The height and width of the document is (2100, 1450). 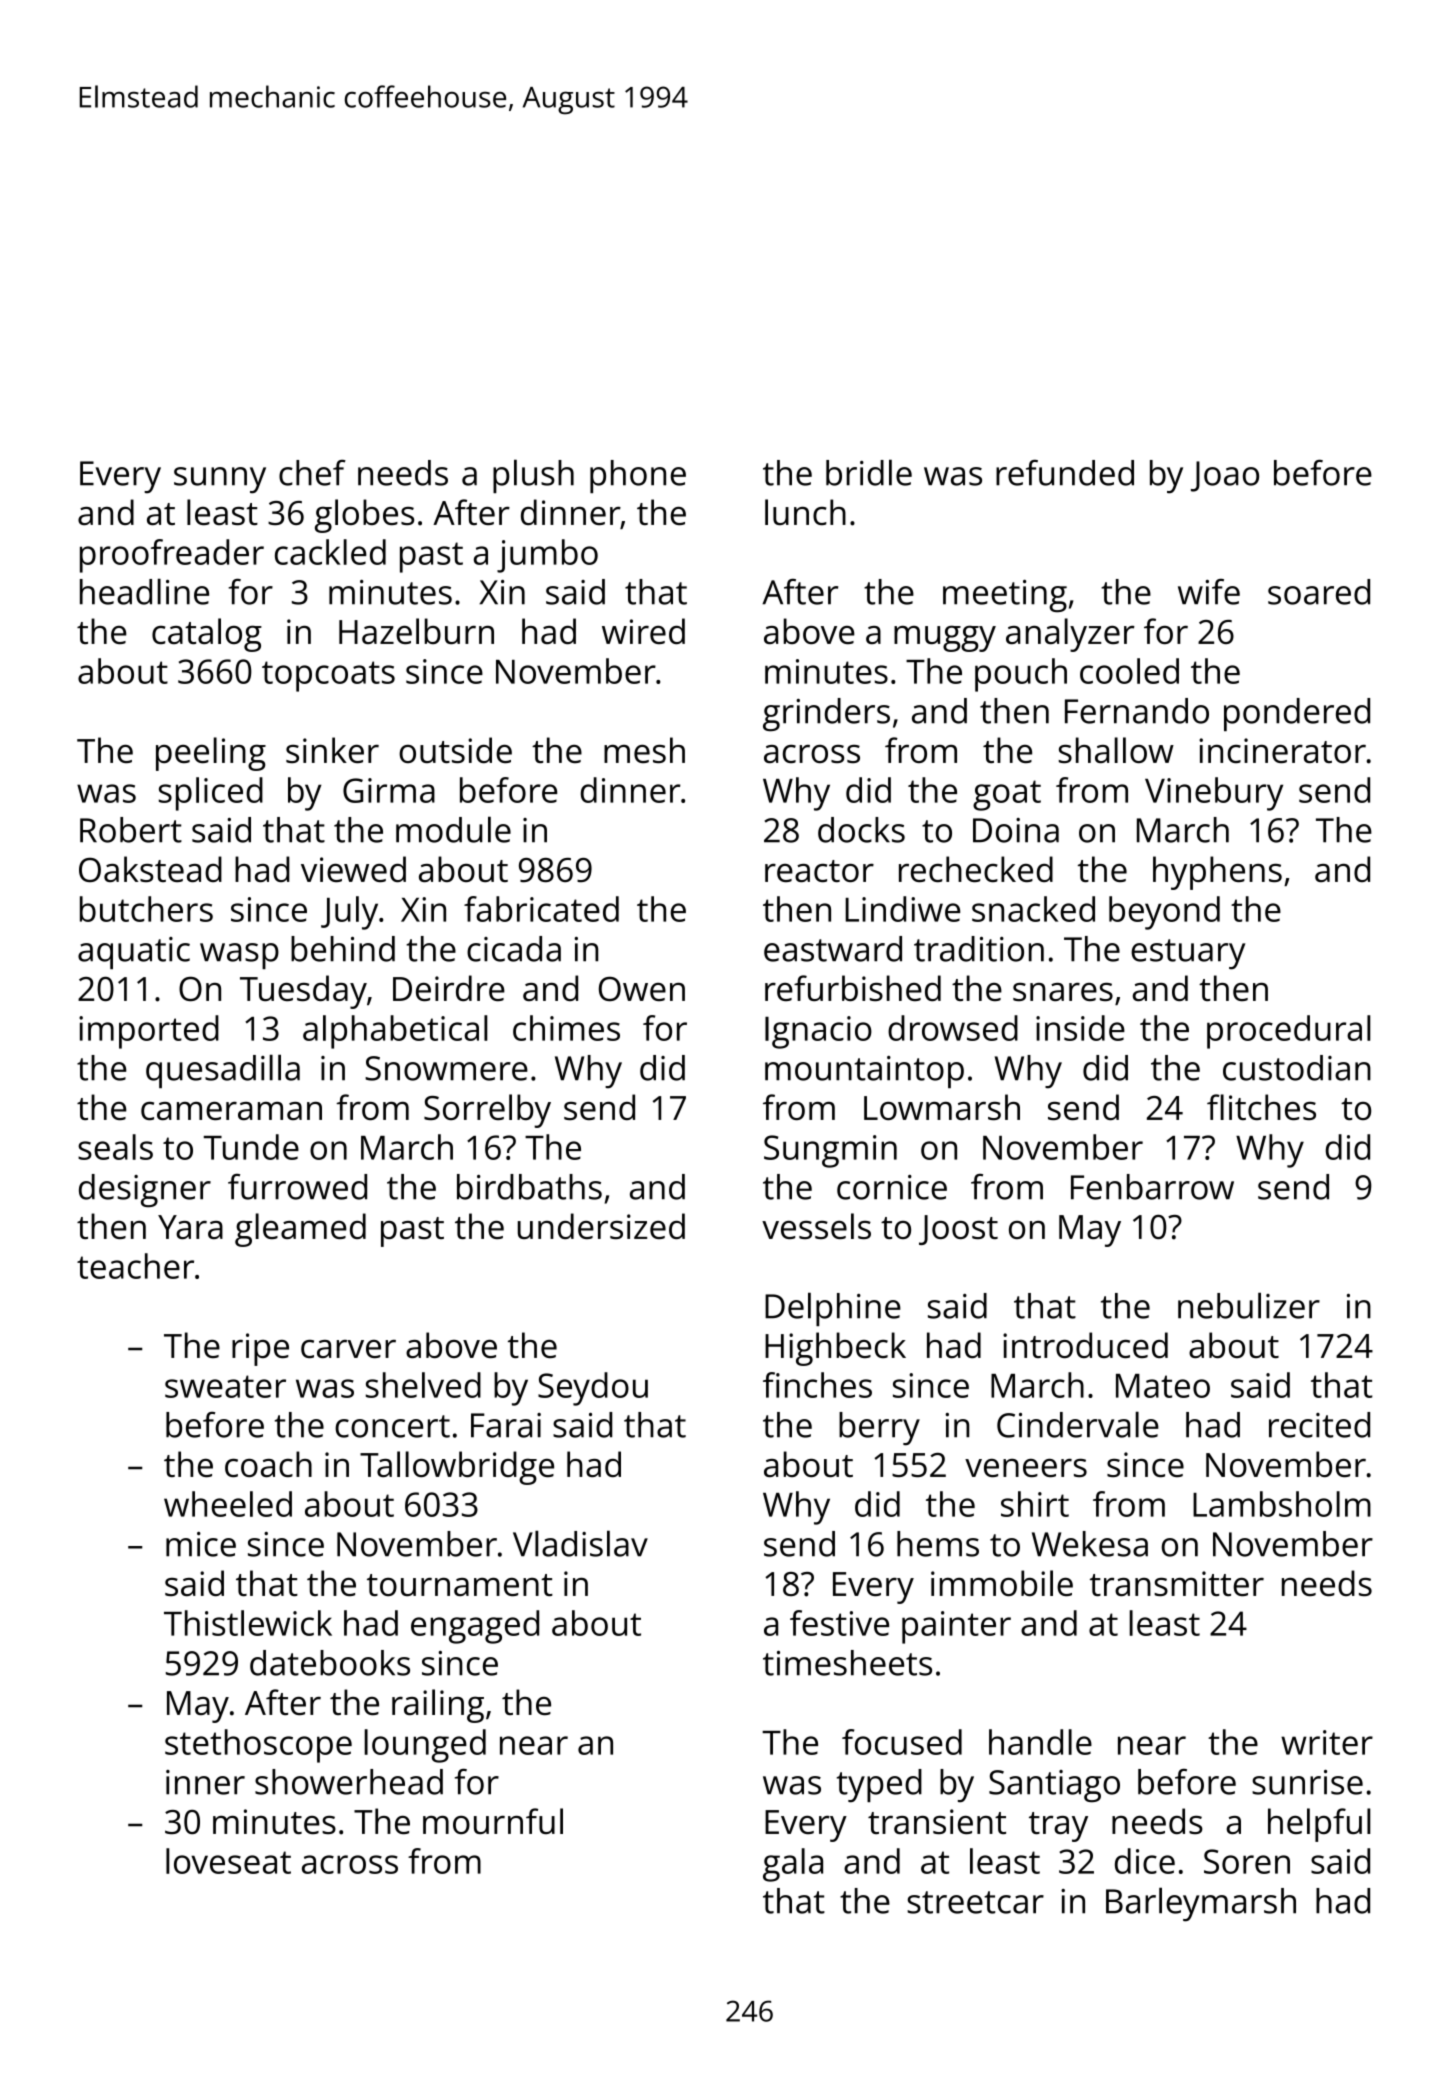 I want to click on hems, so click(x=938, y=1544).
